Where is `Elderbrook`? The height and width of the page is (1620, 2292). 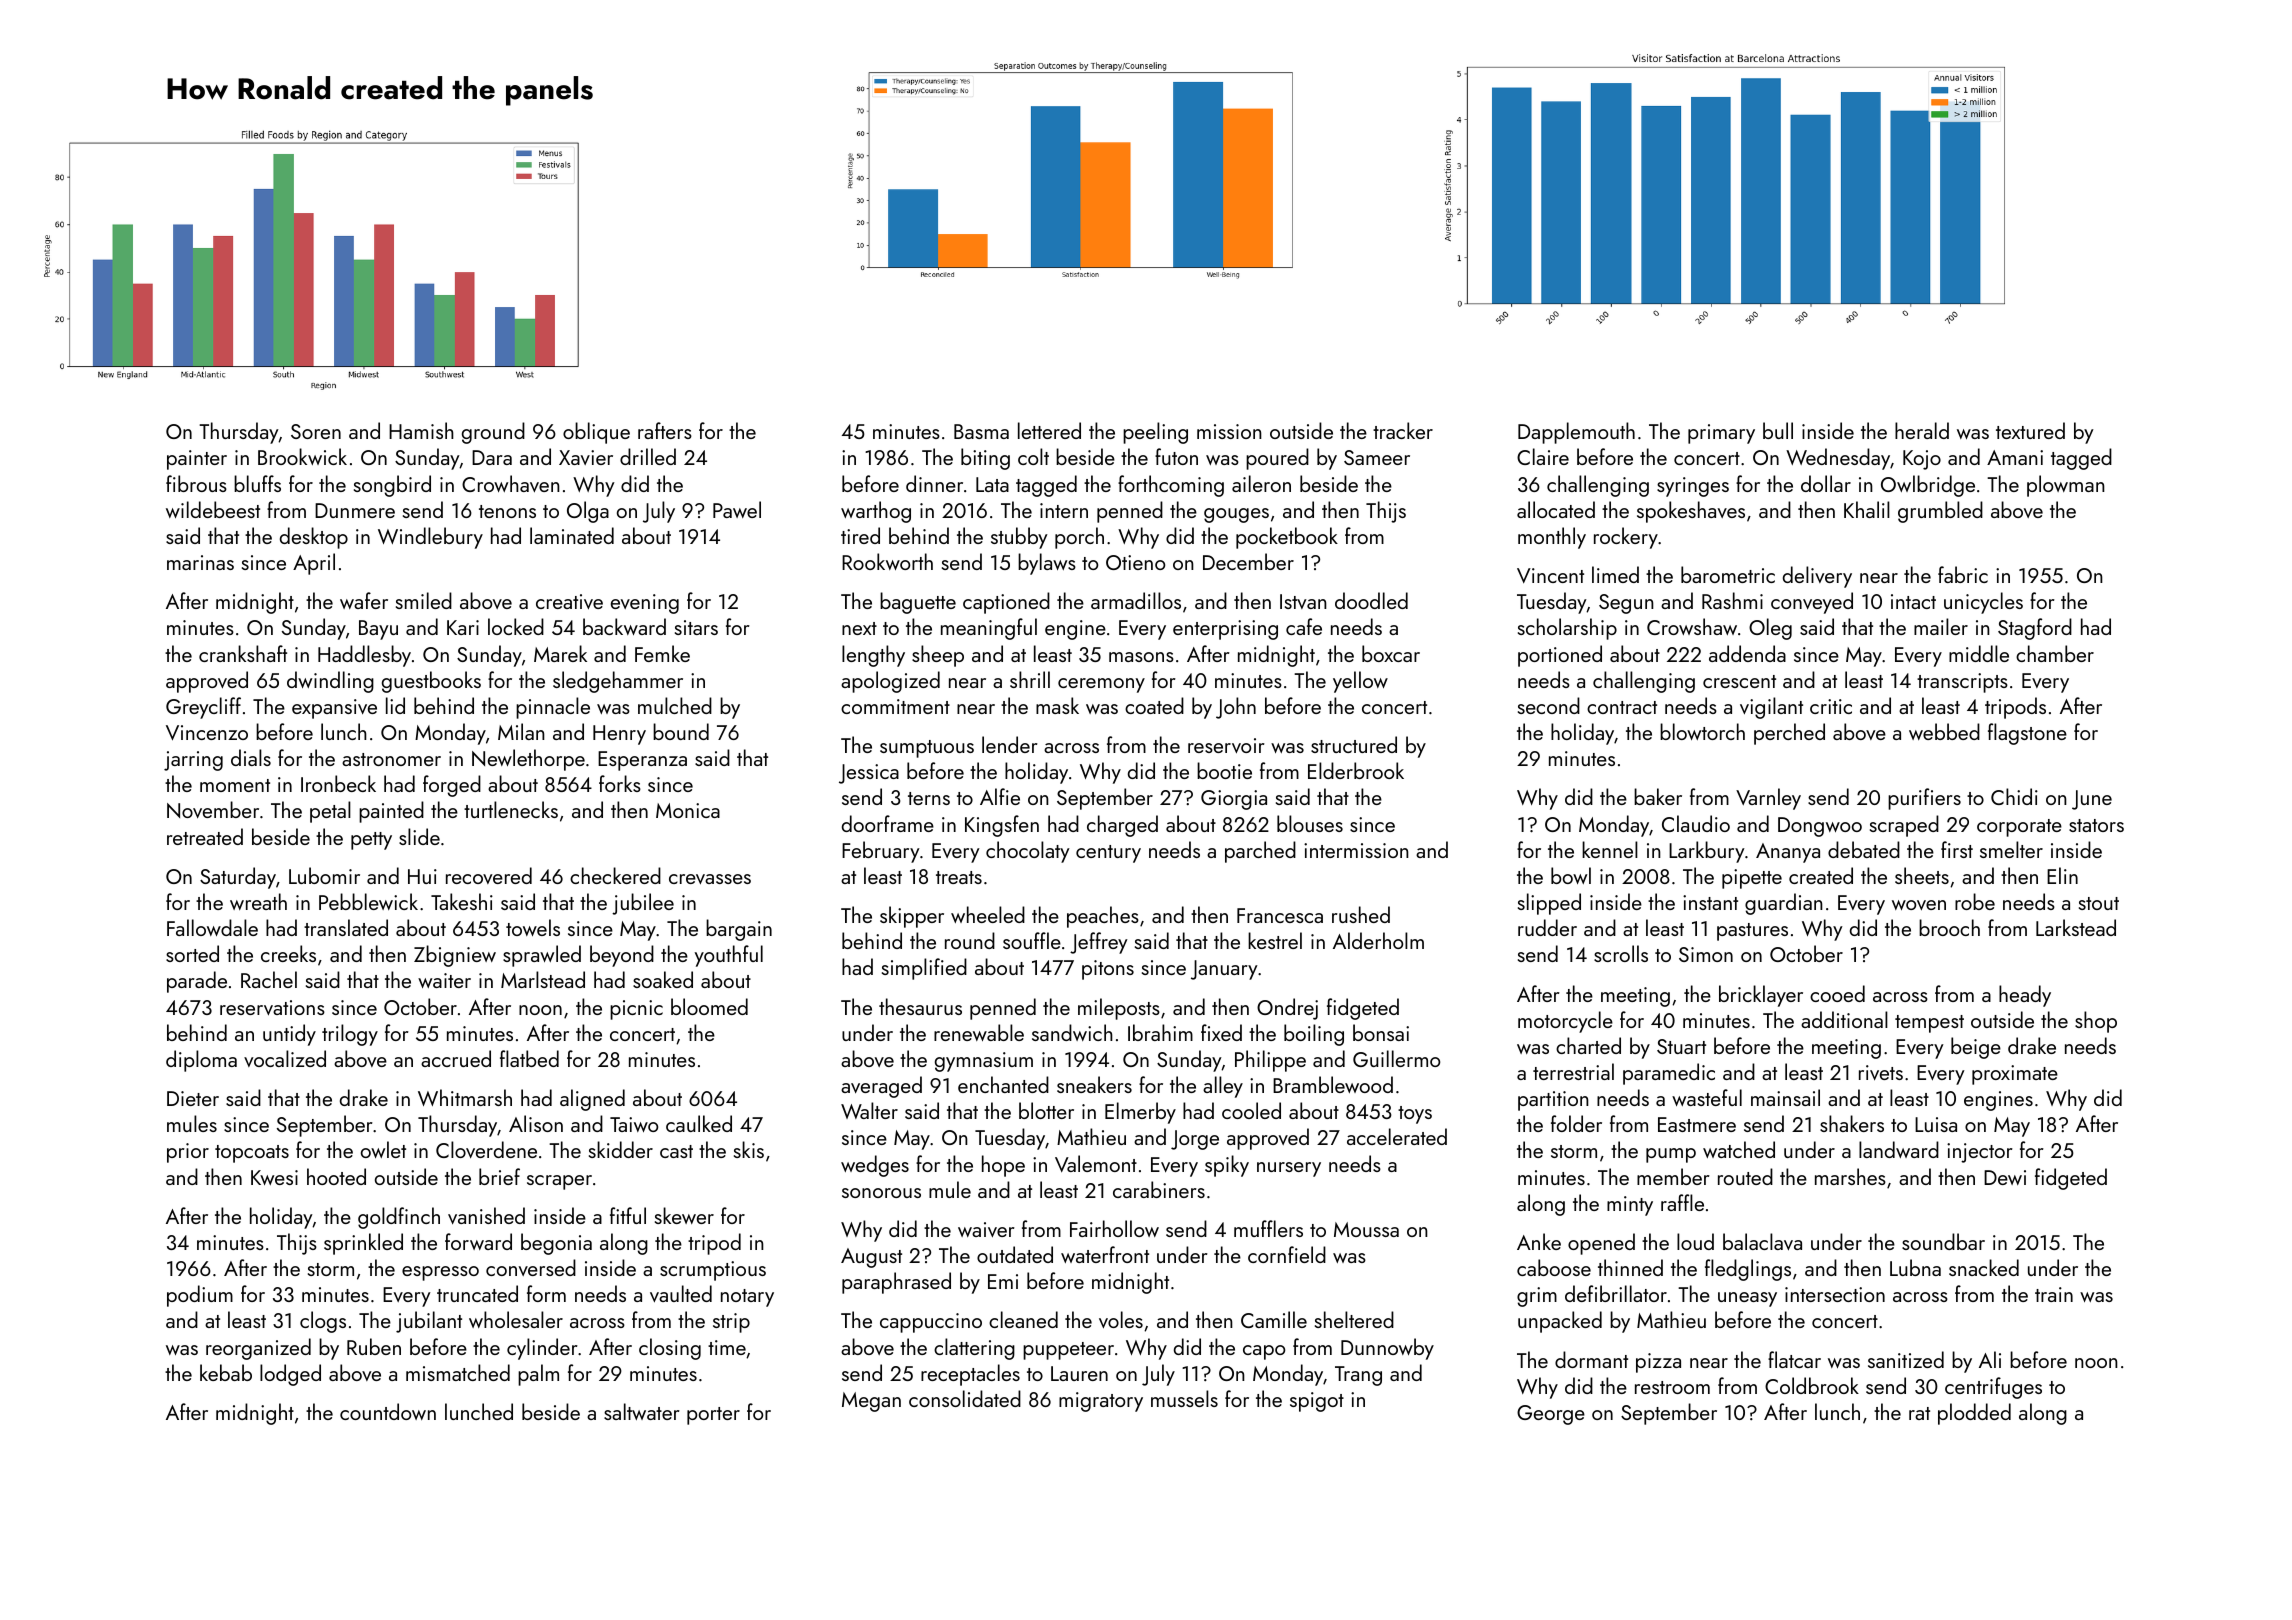 Elderbrook is located at coordinates (1356, 770).
